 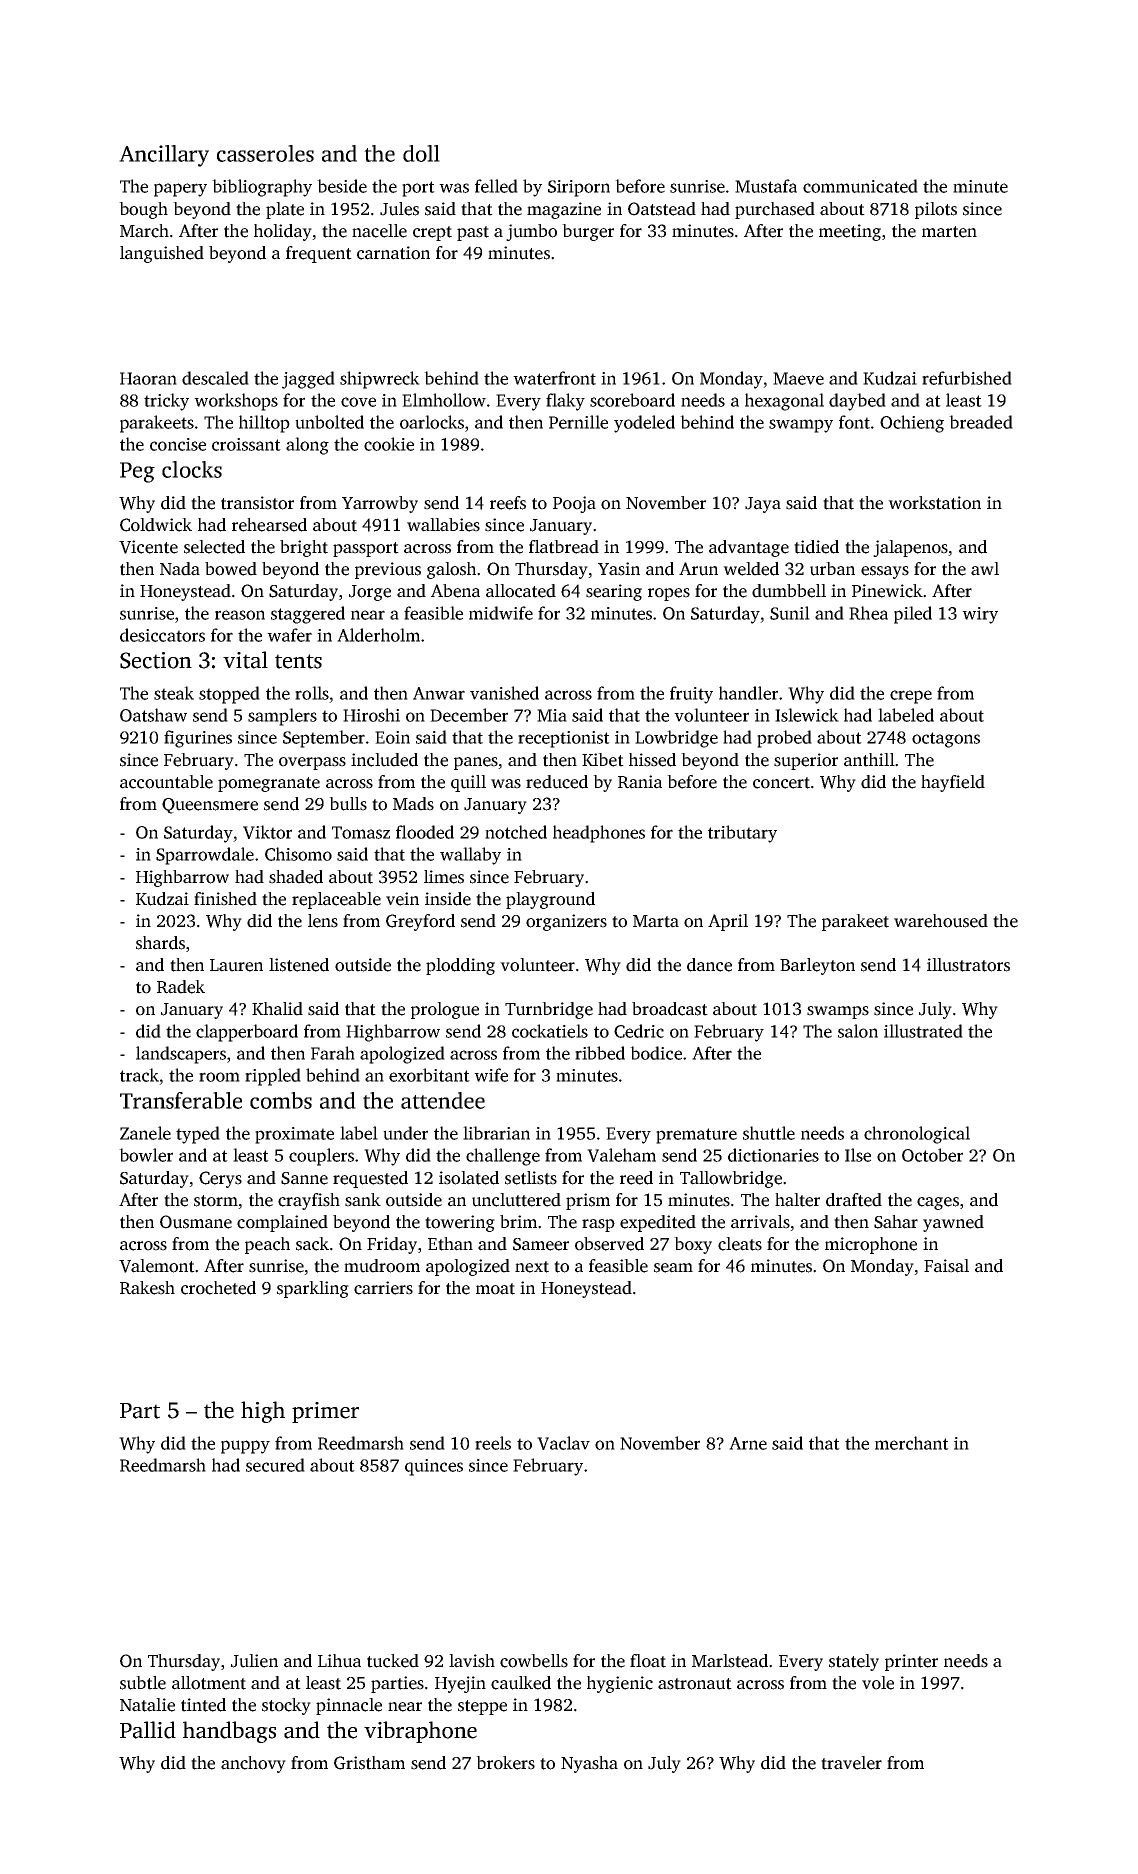 I want to click on hissed, so click(x=652, y=760).
